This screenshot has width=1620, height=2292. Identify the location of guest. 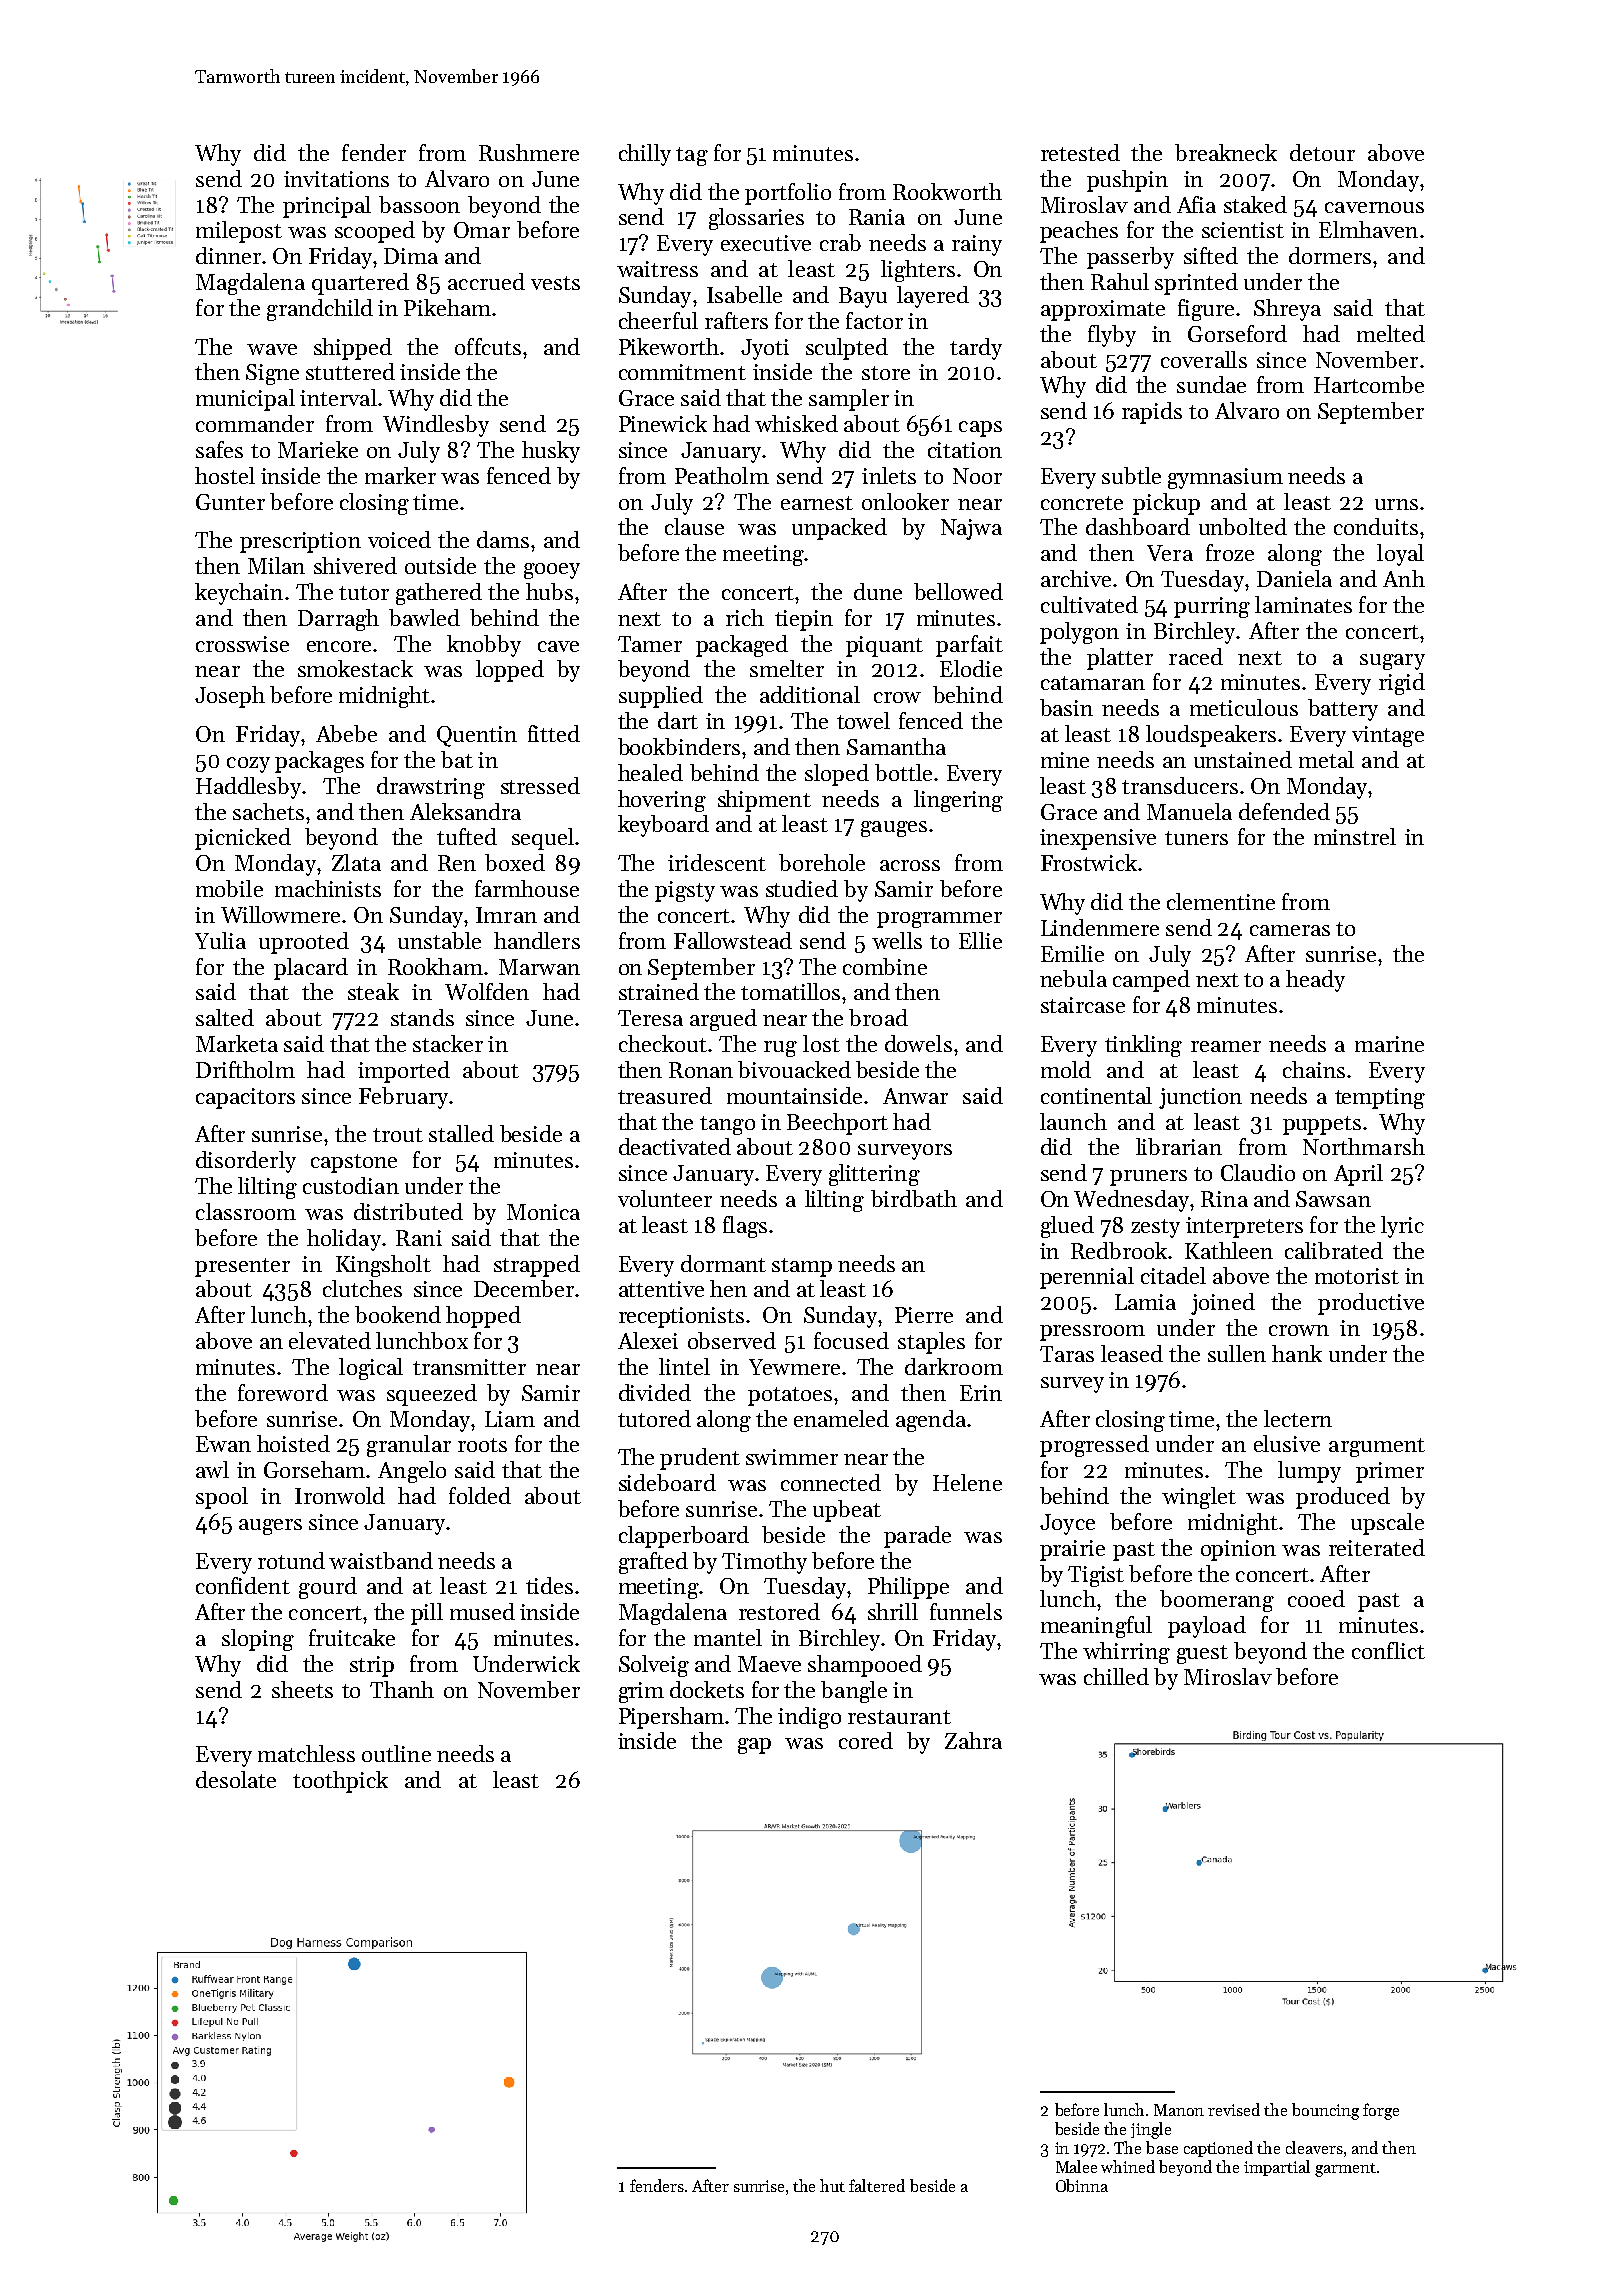
(1202, 1654).
